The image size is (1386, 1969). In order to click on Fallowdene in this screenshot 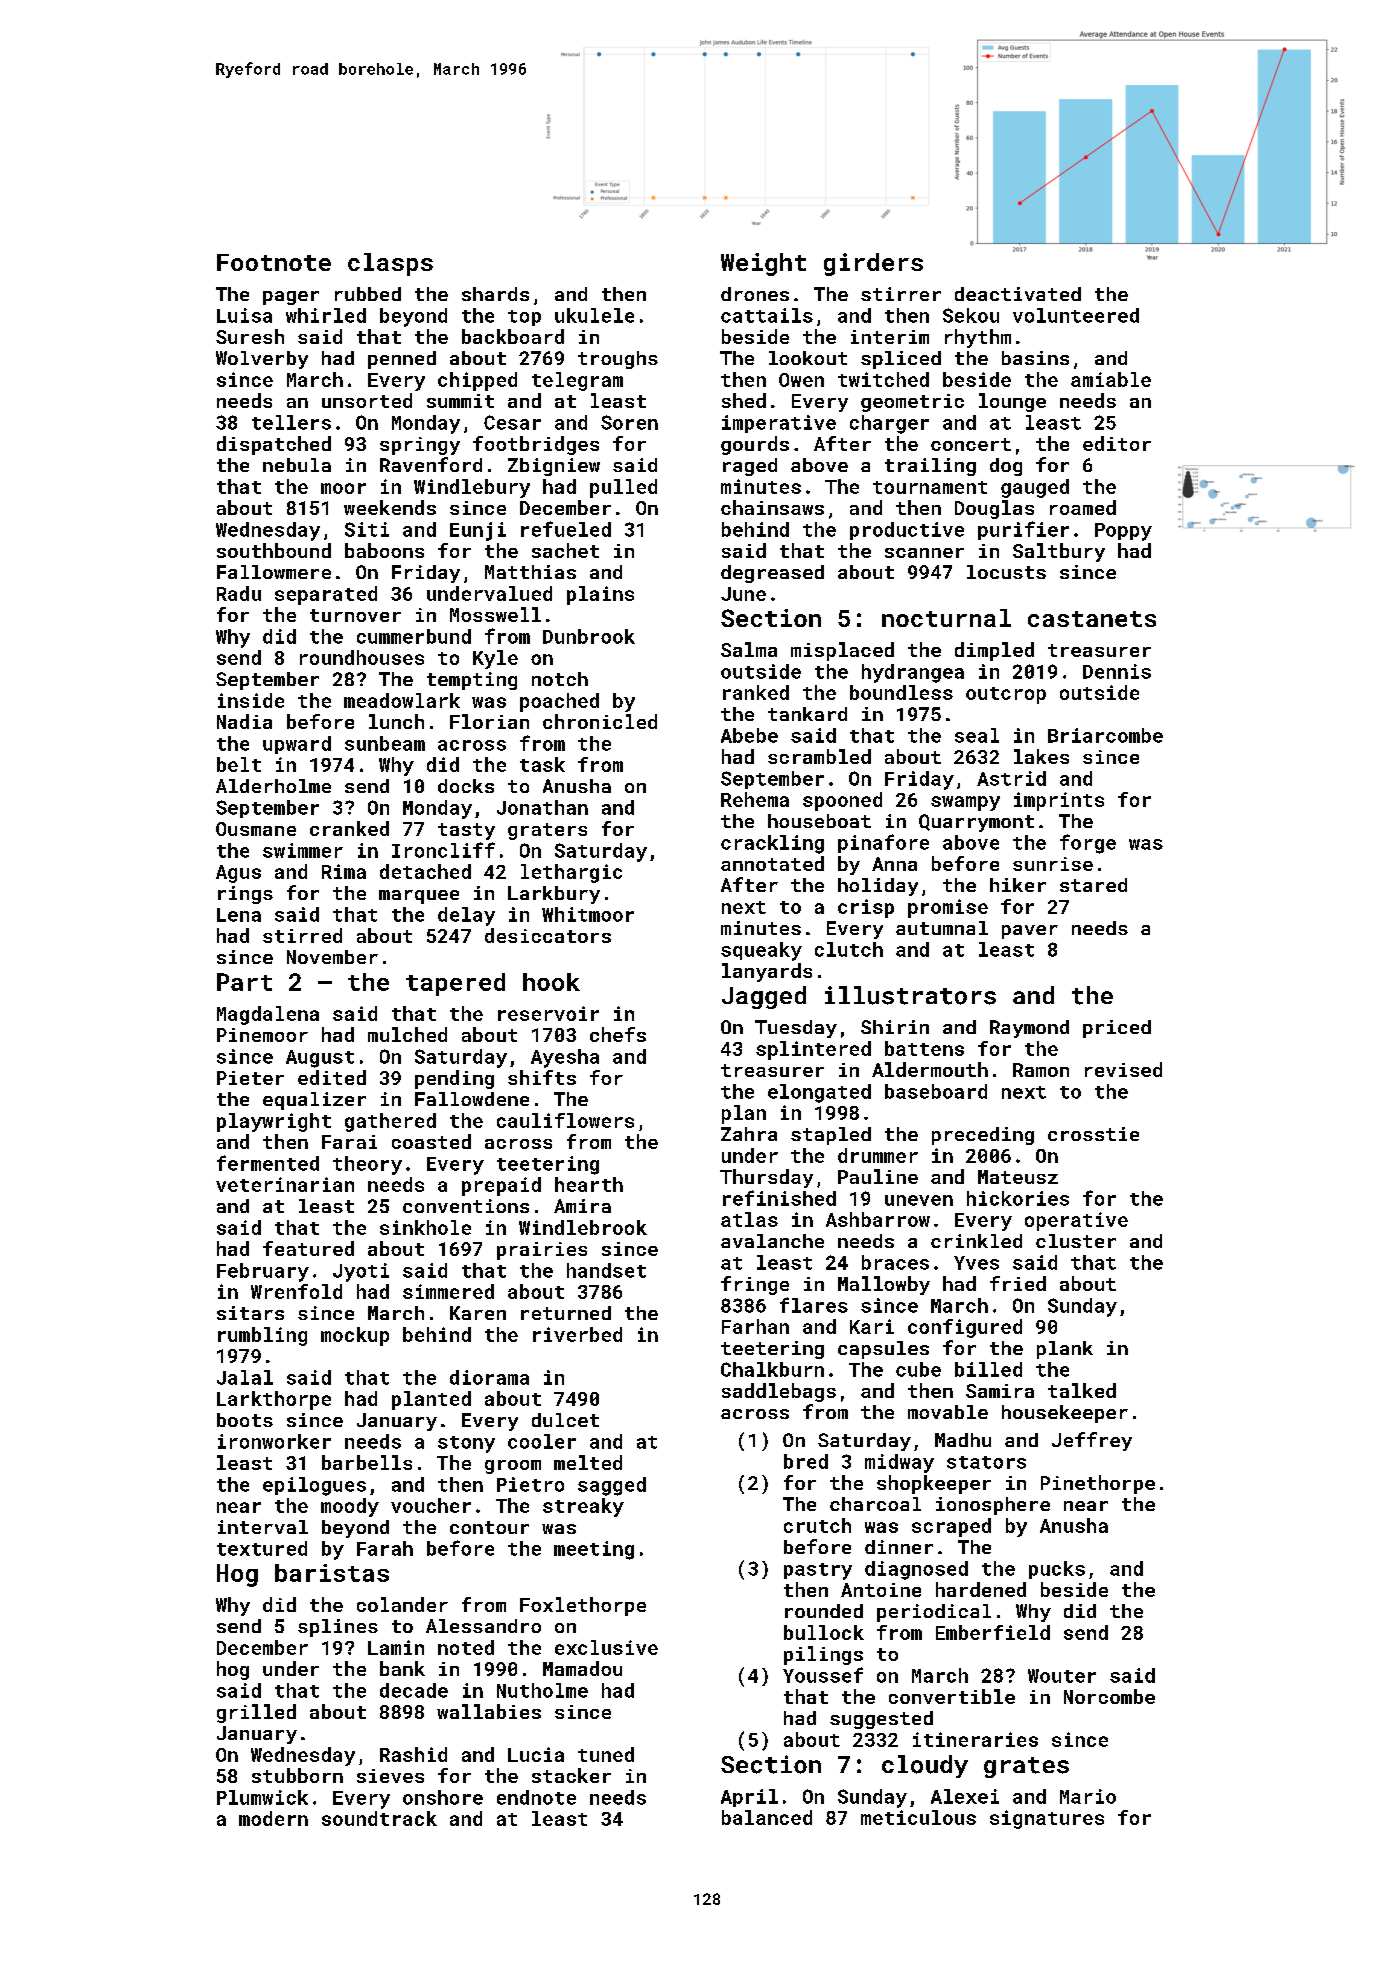, I will do `click(472, 1099)`.
